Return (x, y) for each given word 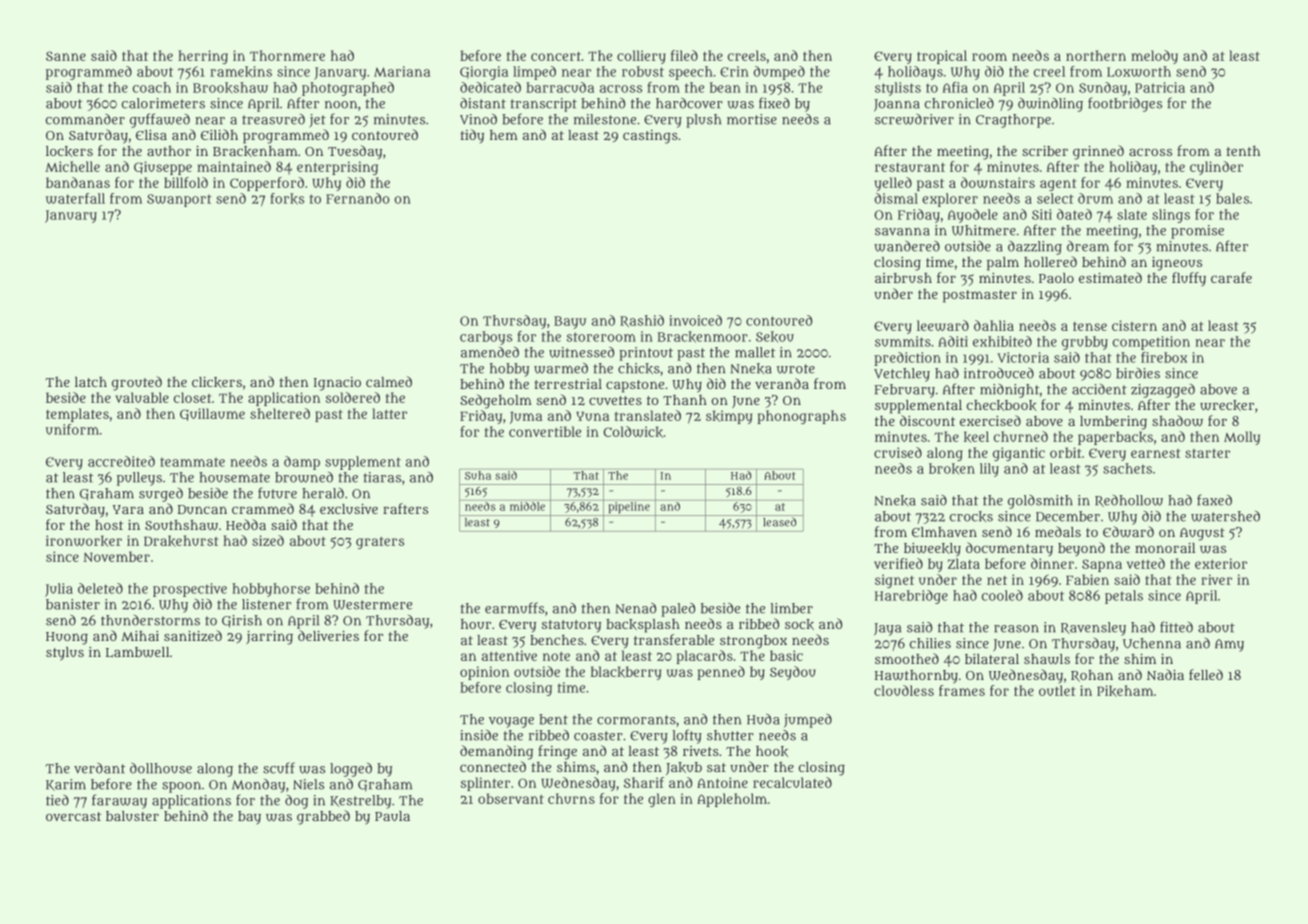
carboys (486, 338)
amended (490, 352)
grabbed (323, 817)
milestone (605, 119)
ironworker (84, 541)
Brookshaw (230, 88)
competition (1151, 343)
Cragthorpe (1013, 121)
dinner (1052, 563)
